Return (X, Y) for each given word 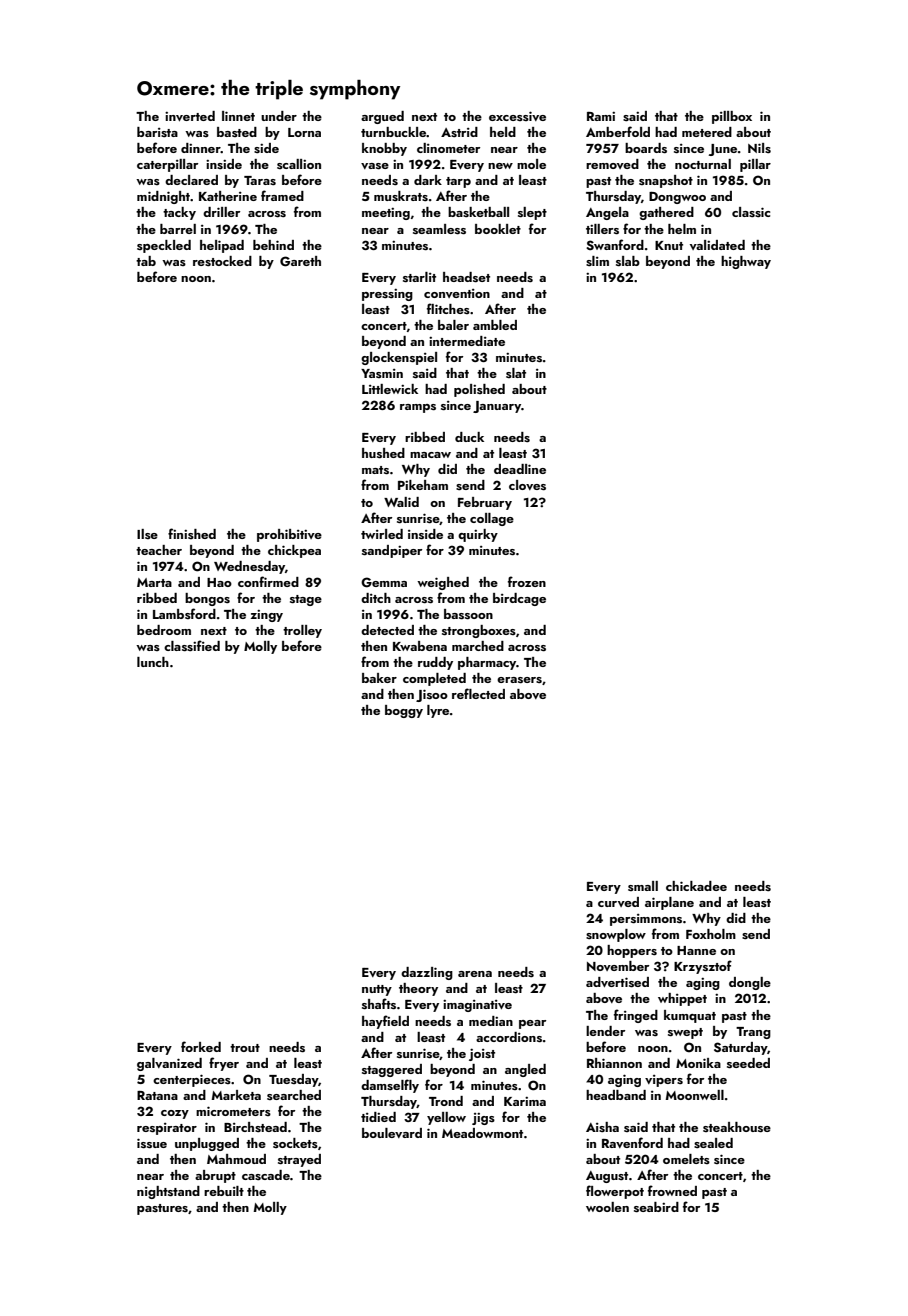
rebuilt (224, 1191)
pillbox (732, 117)
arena (475, 974)
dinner (201, 148)
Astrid (459, 132)
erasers (519, 680)
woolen (607, 1207)
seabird (656, 1207)
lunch (153, 662)
